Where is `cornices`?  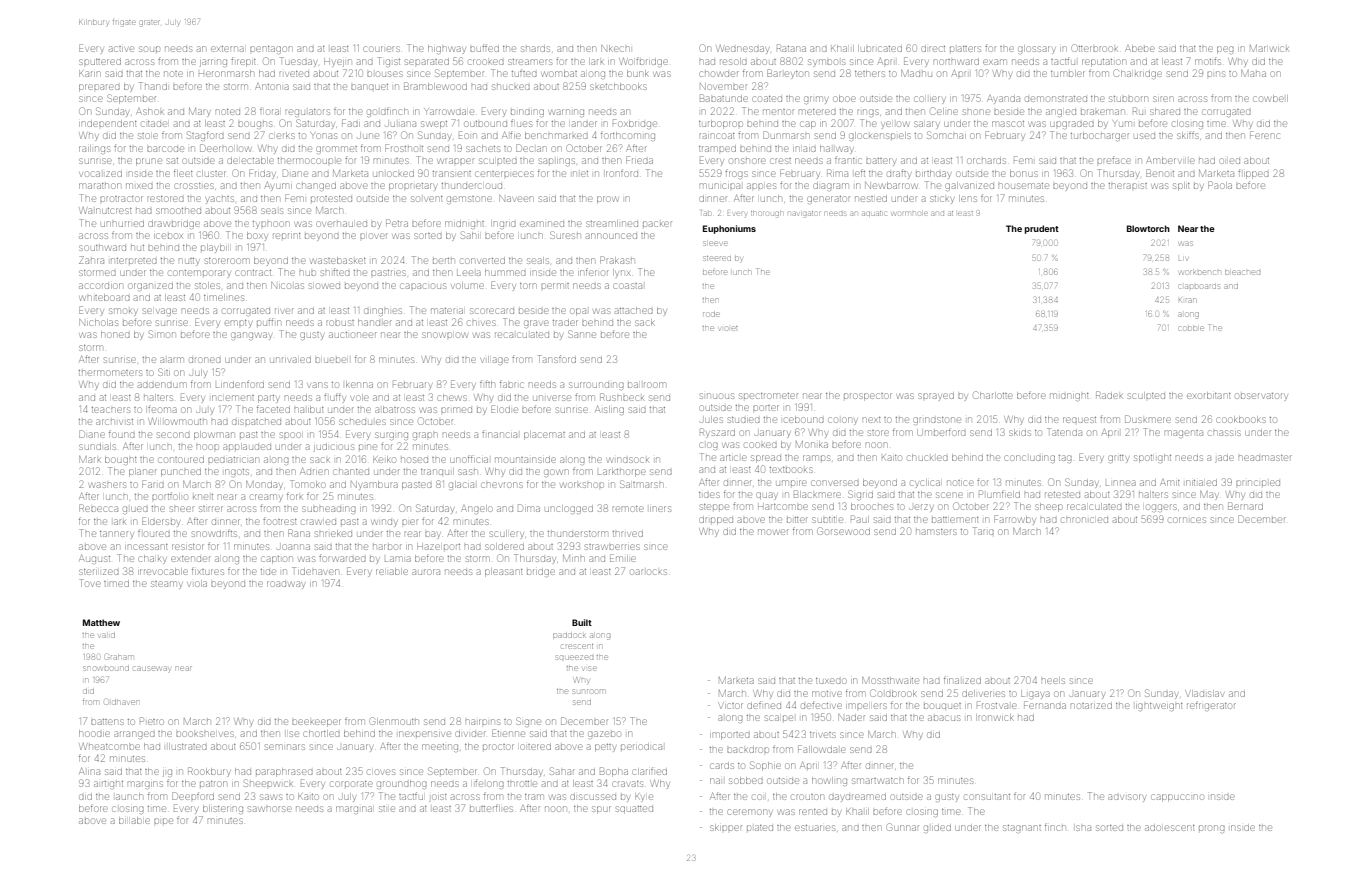 cornices is located at coordinates (1187, 520).
